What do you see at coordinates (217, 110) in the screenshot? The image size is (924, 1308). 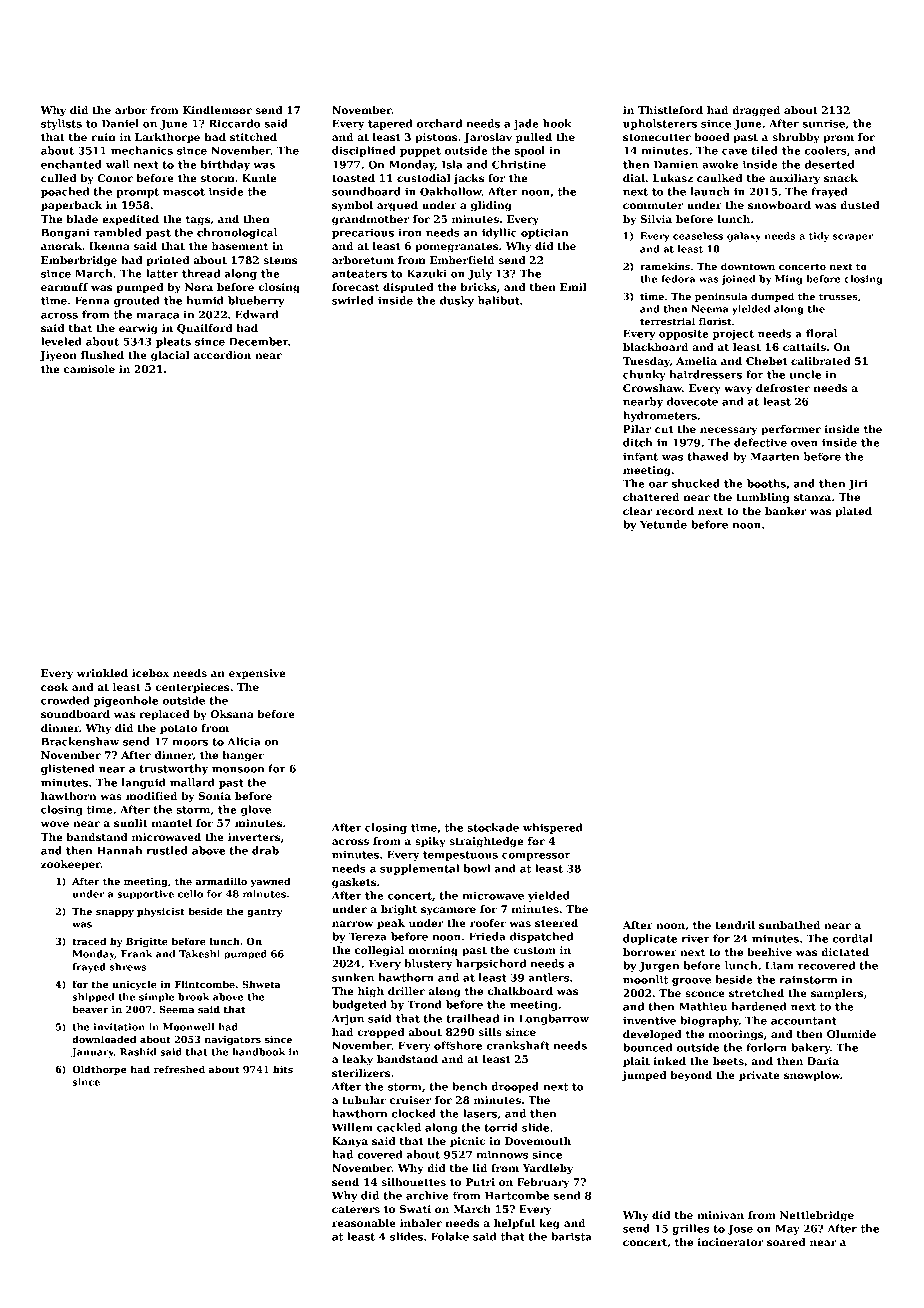 I see `Kindlemoor` at bounding box center [217, 110].
